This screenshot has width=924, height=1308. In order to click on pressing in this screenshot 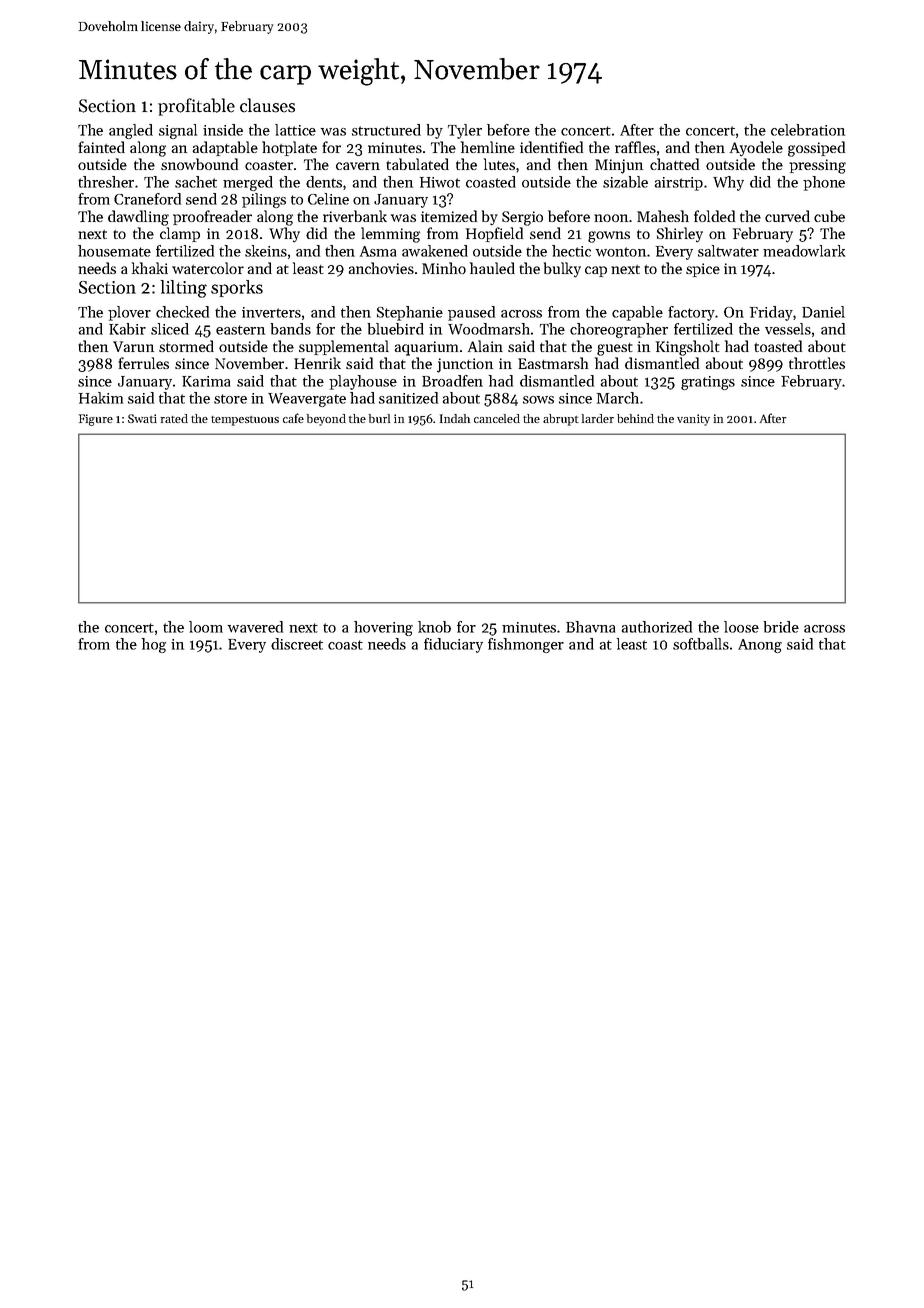, I will do `click(817, 166)`.
